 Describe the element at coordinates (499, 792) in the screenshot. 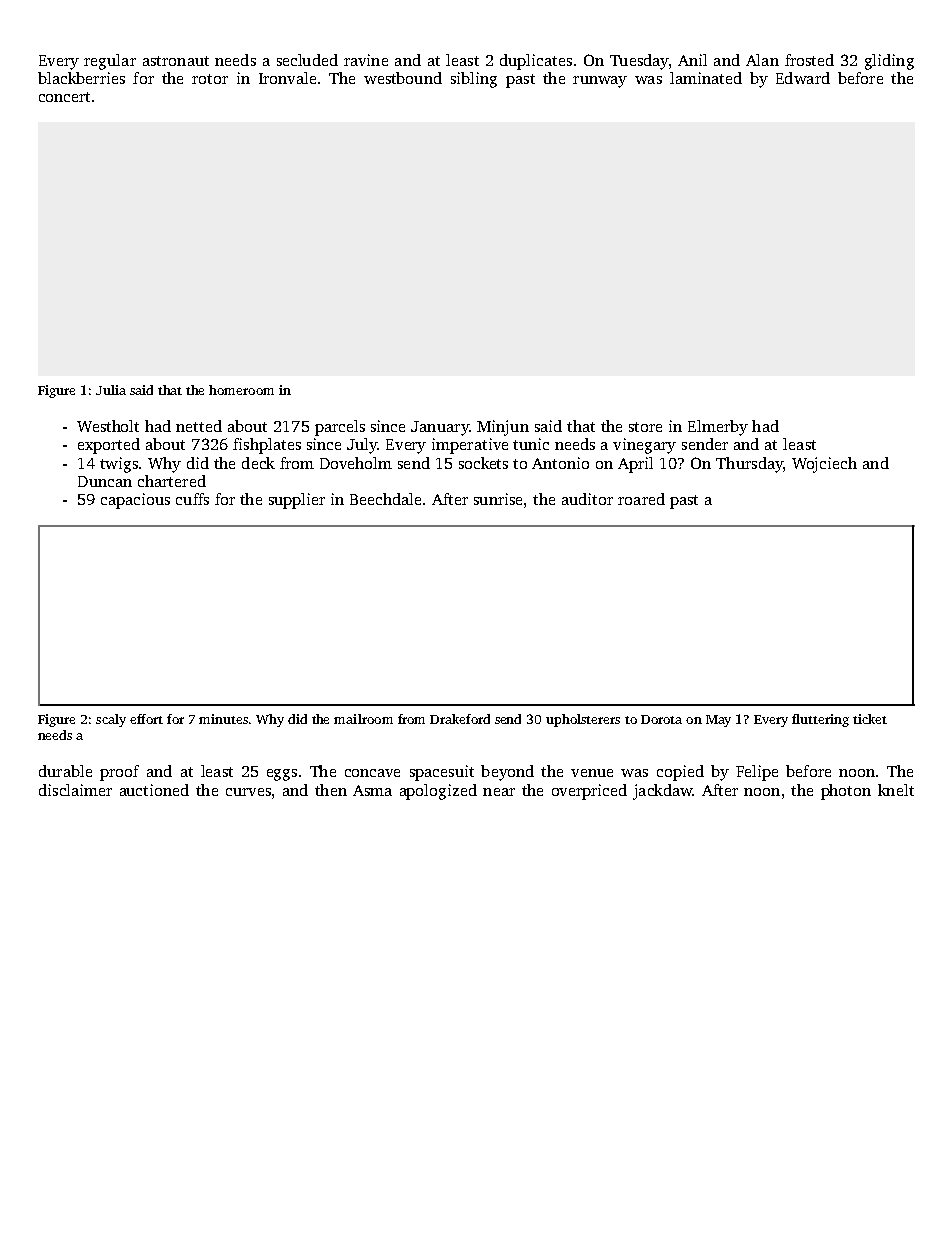

I see `near` at that location.
